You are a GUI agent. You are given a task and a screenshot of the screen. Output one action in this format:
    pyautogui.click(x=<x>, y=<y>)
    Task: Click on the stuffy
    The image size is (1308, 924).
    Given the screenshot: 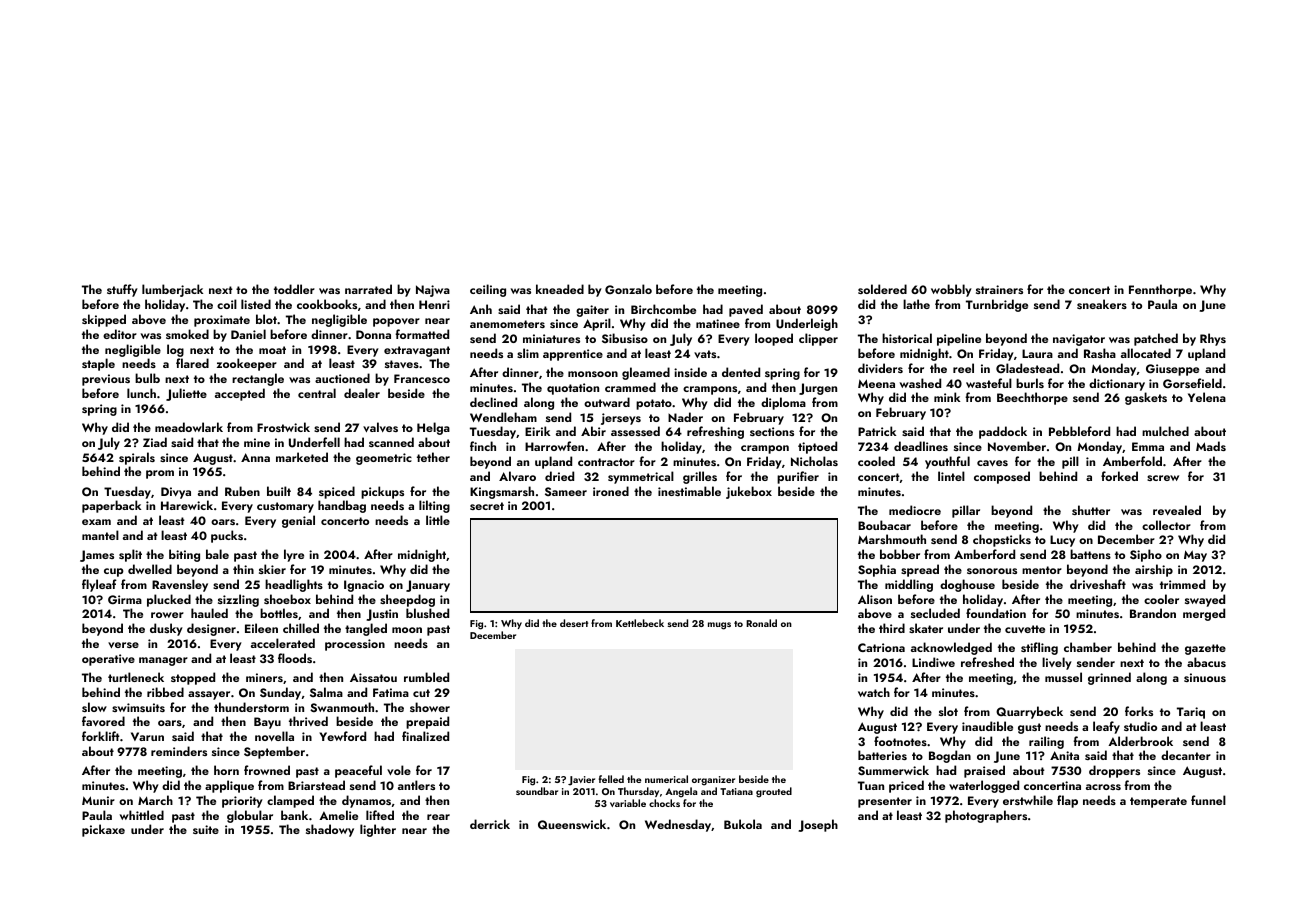 What is the action you would take?
    pyautogui.click(x=122, y=290)
